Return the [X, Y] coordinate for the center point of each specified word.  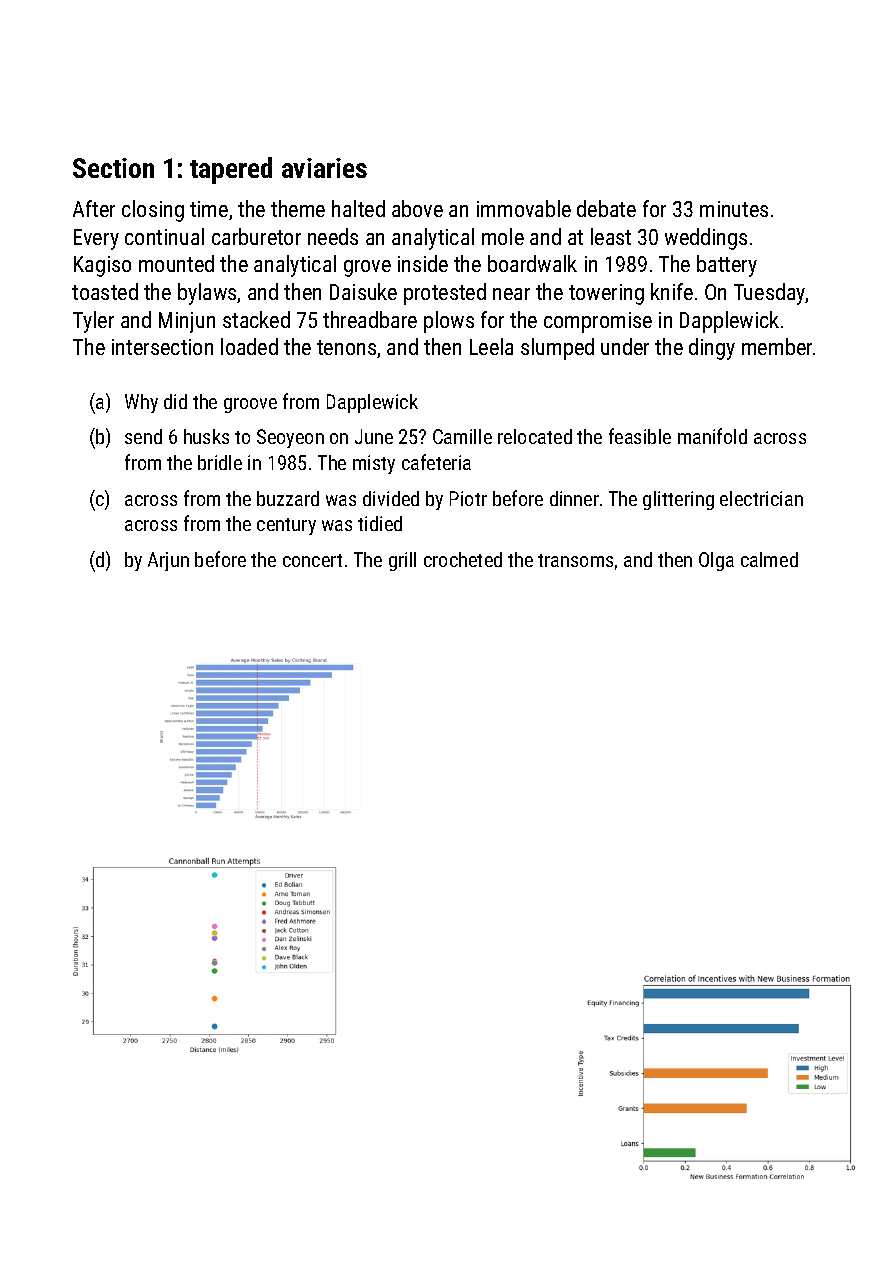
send [143, 436]
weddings [706, 239]
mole [503, 236]
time [209, 209]
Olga [716, 561]
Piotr [468, 498]
